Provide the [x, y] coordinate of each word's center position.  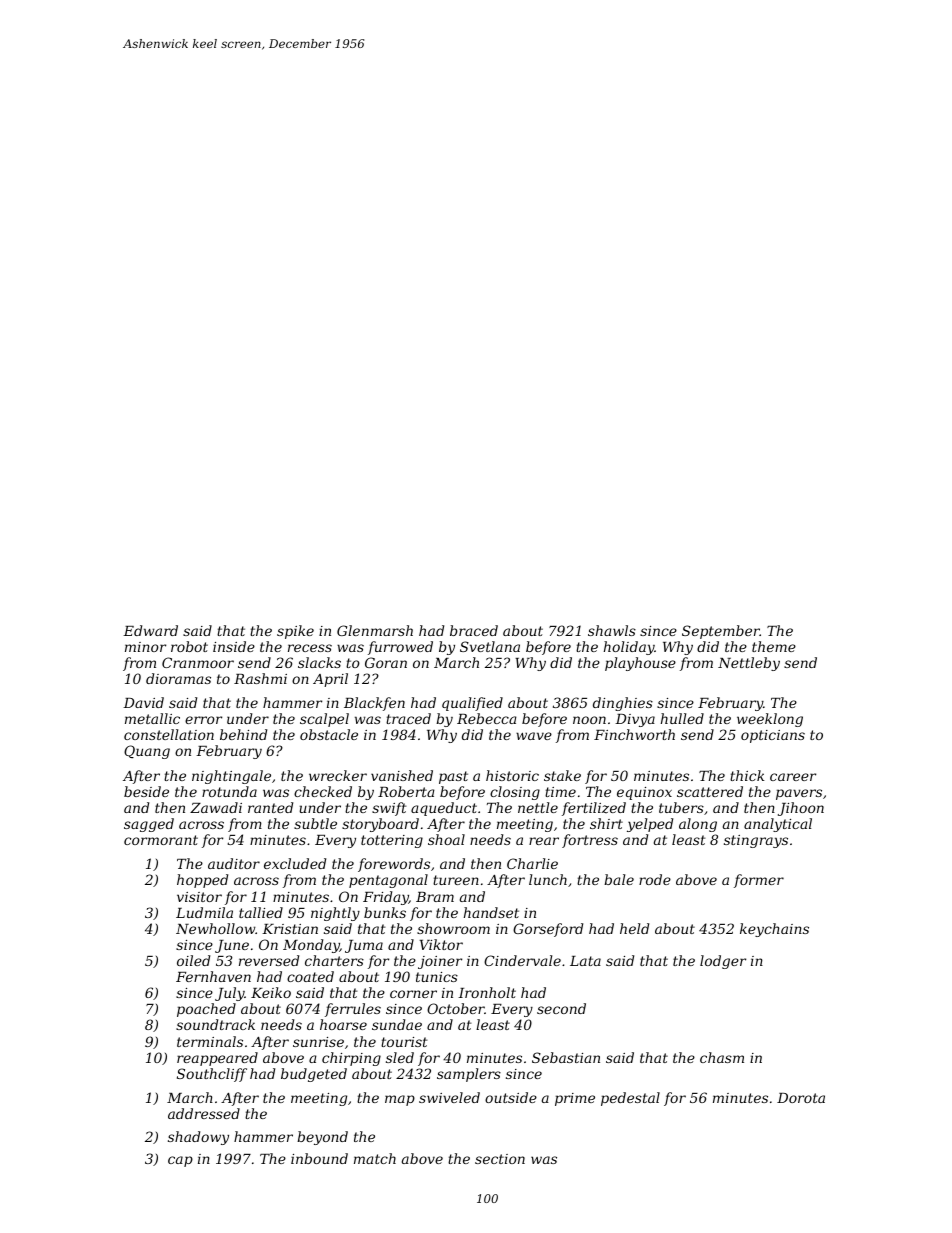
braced [474, 630]
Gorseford [548, 930]
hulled [682, 718]
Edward [150, 630]
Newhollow [215, 928]
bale [619, 879]
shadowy [198, 1138]
